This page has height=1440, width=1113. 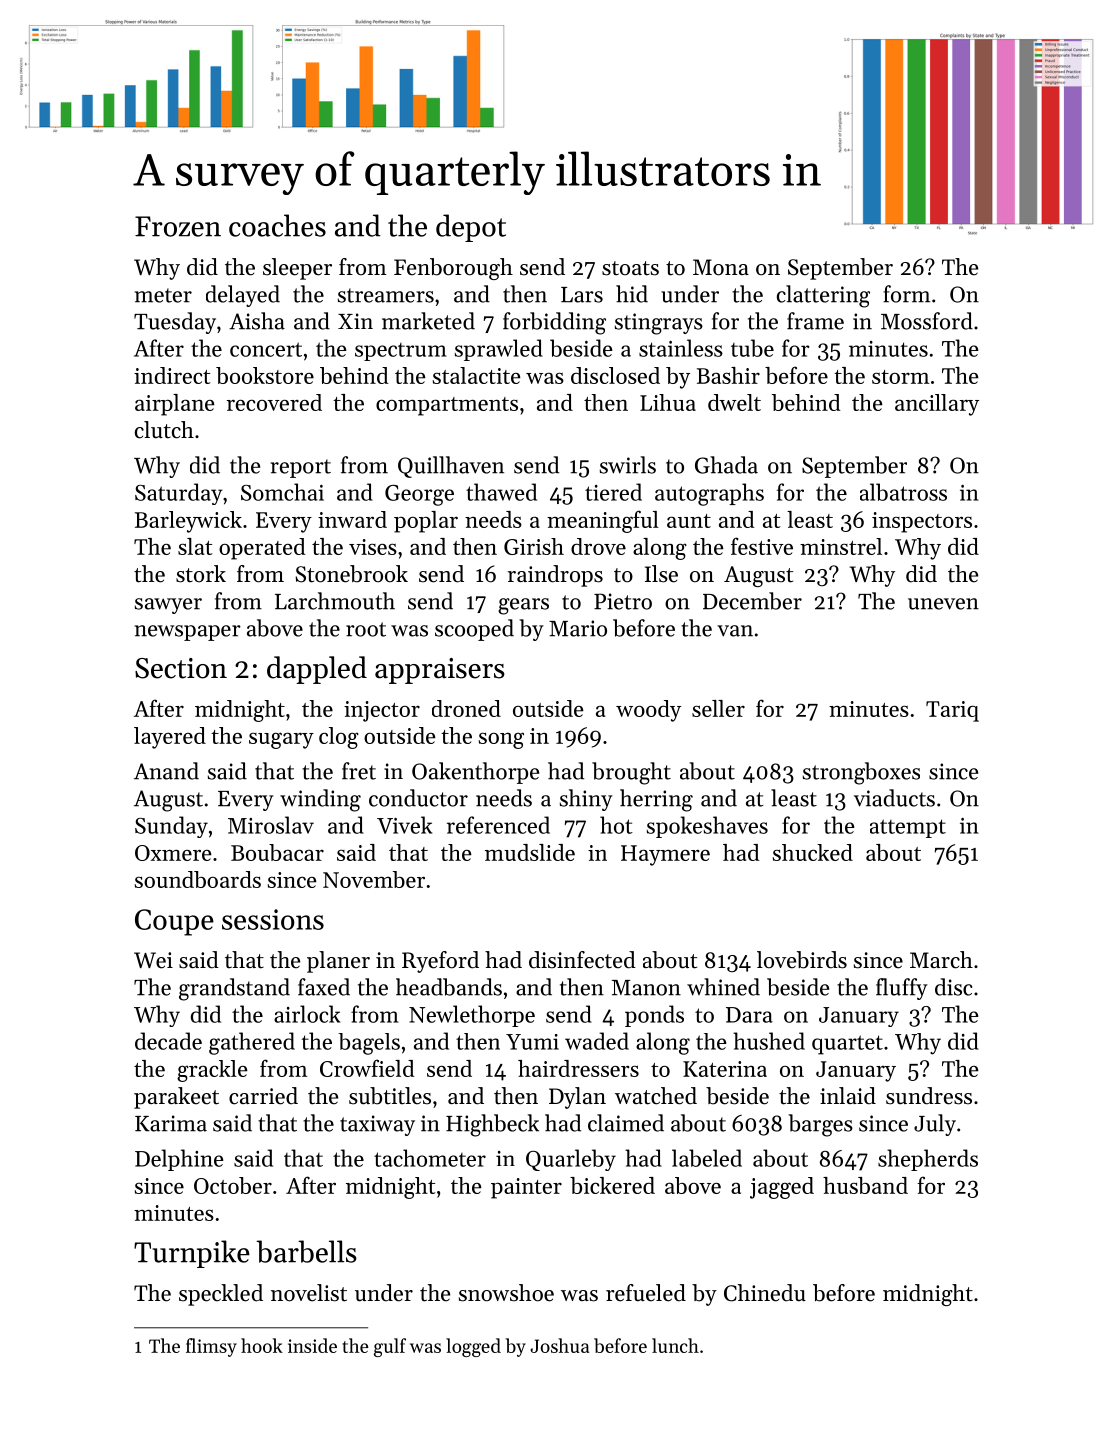 What do you see at coordinates (277, 225) in the page?
I see `coaches` at bounding box center [277, 225].
